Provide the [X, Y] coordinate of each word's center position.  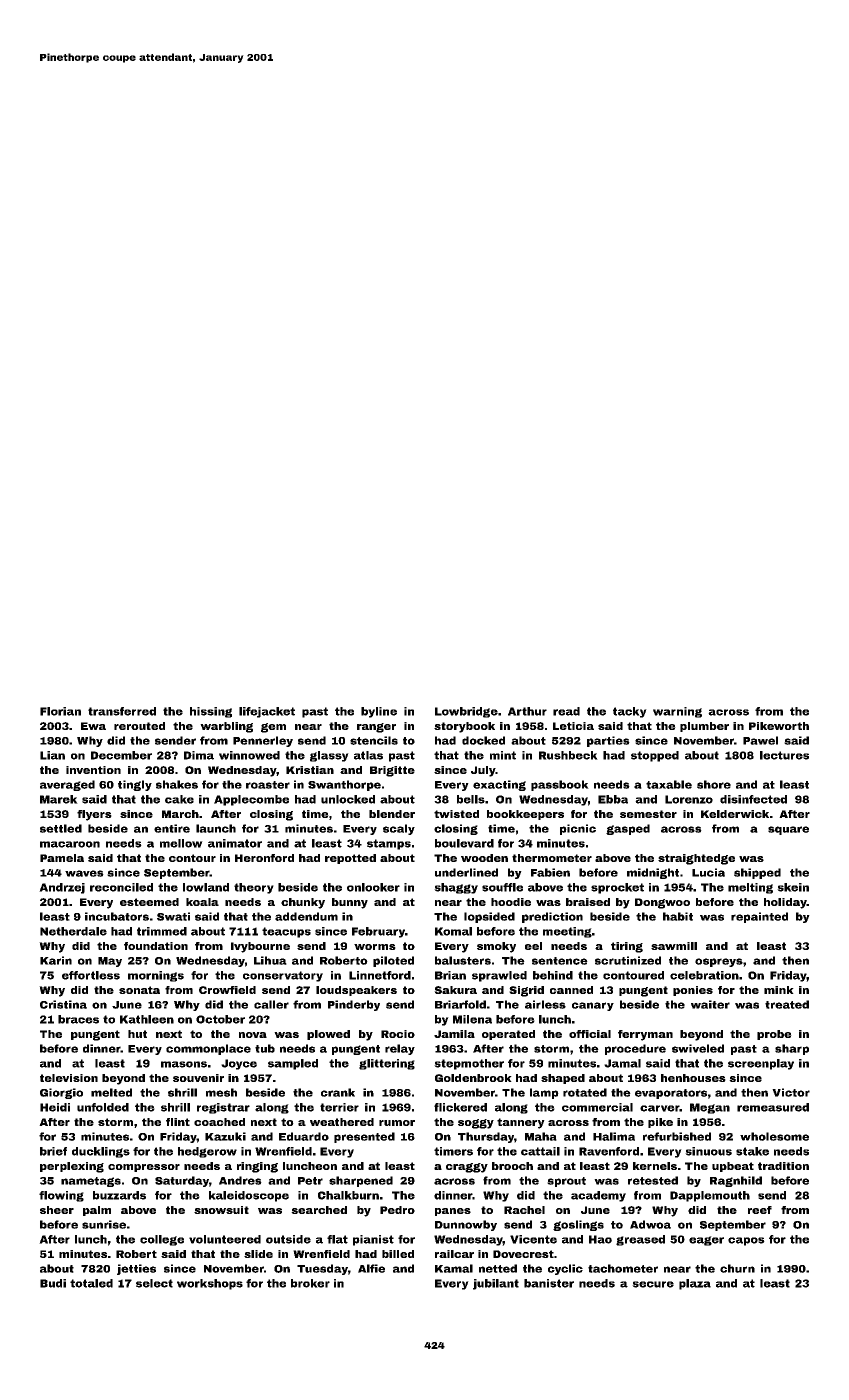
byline [379, 712]
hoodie [511, 902]
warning [677, 712]
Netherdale [73, 931]
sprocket [617, 888]
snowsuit [221, 1210]
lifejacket [267, 712]
